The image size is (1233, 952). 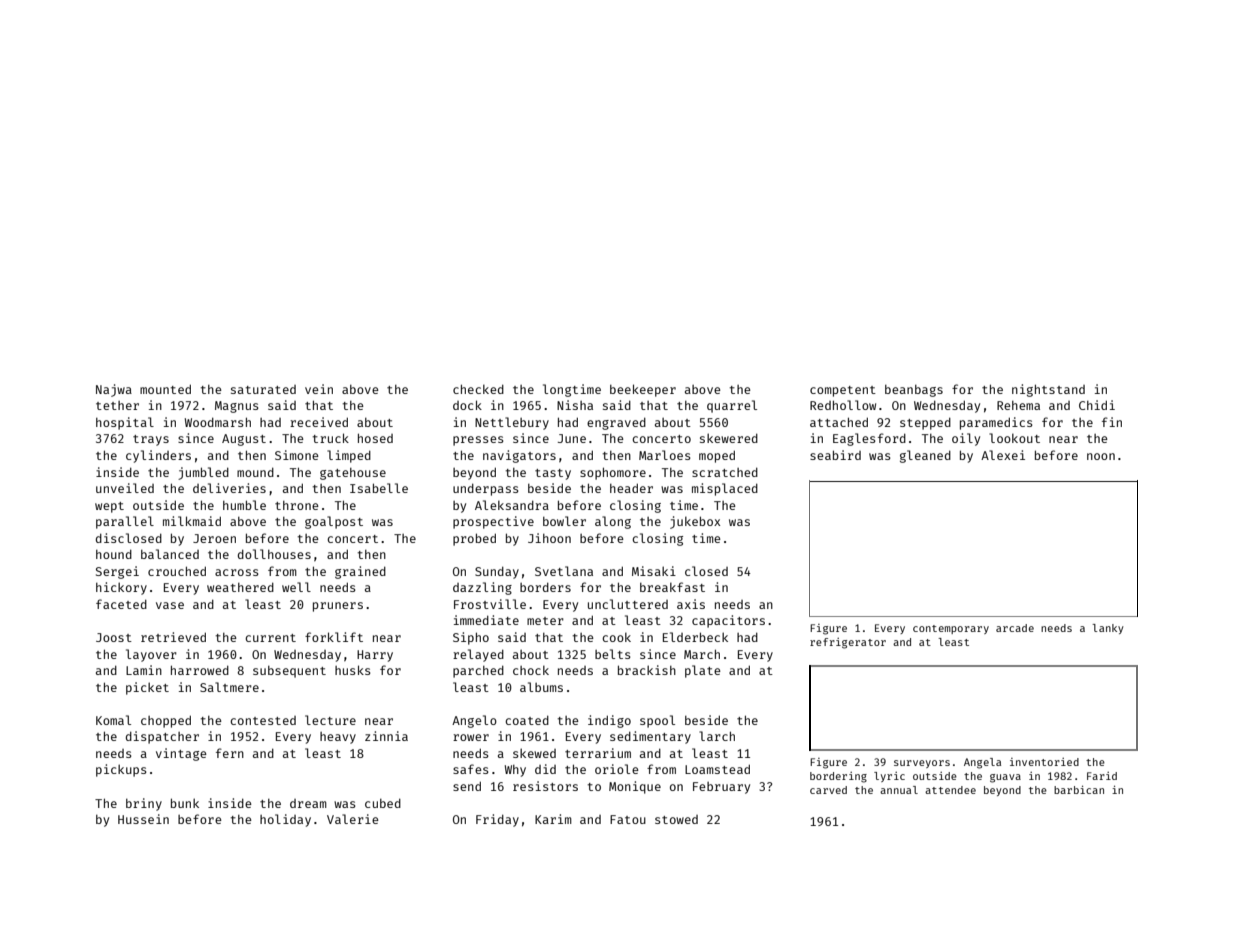 I want to click on misplaced, so click(x=725, y=489).
